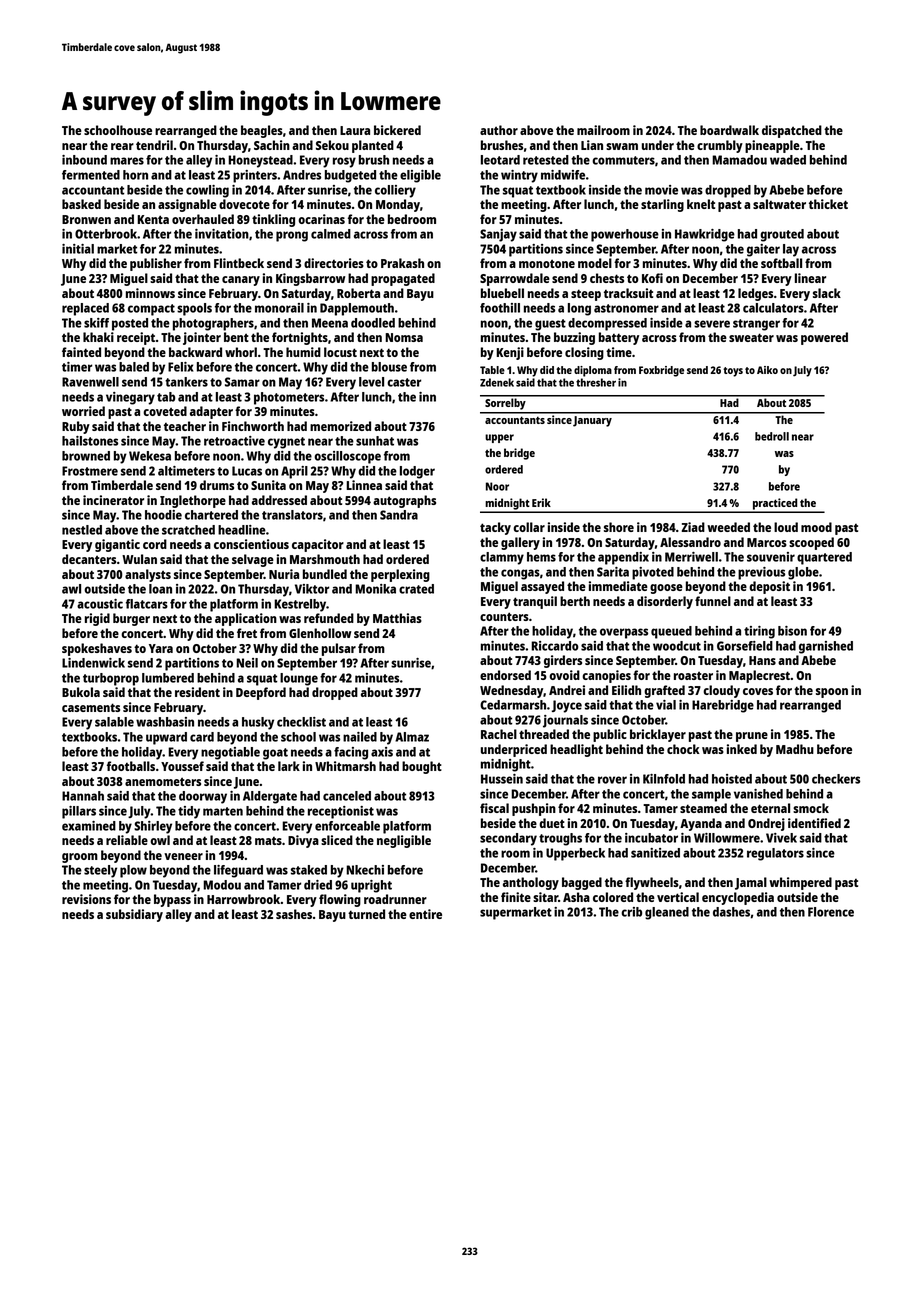  What do you see at coordinates (502, 779) in the screenshot?
I see `Hussein` at bounding box center [502, 779].
